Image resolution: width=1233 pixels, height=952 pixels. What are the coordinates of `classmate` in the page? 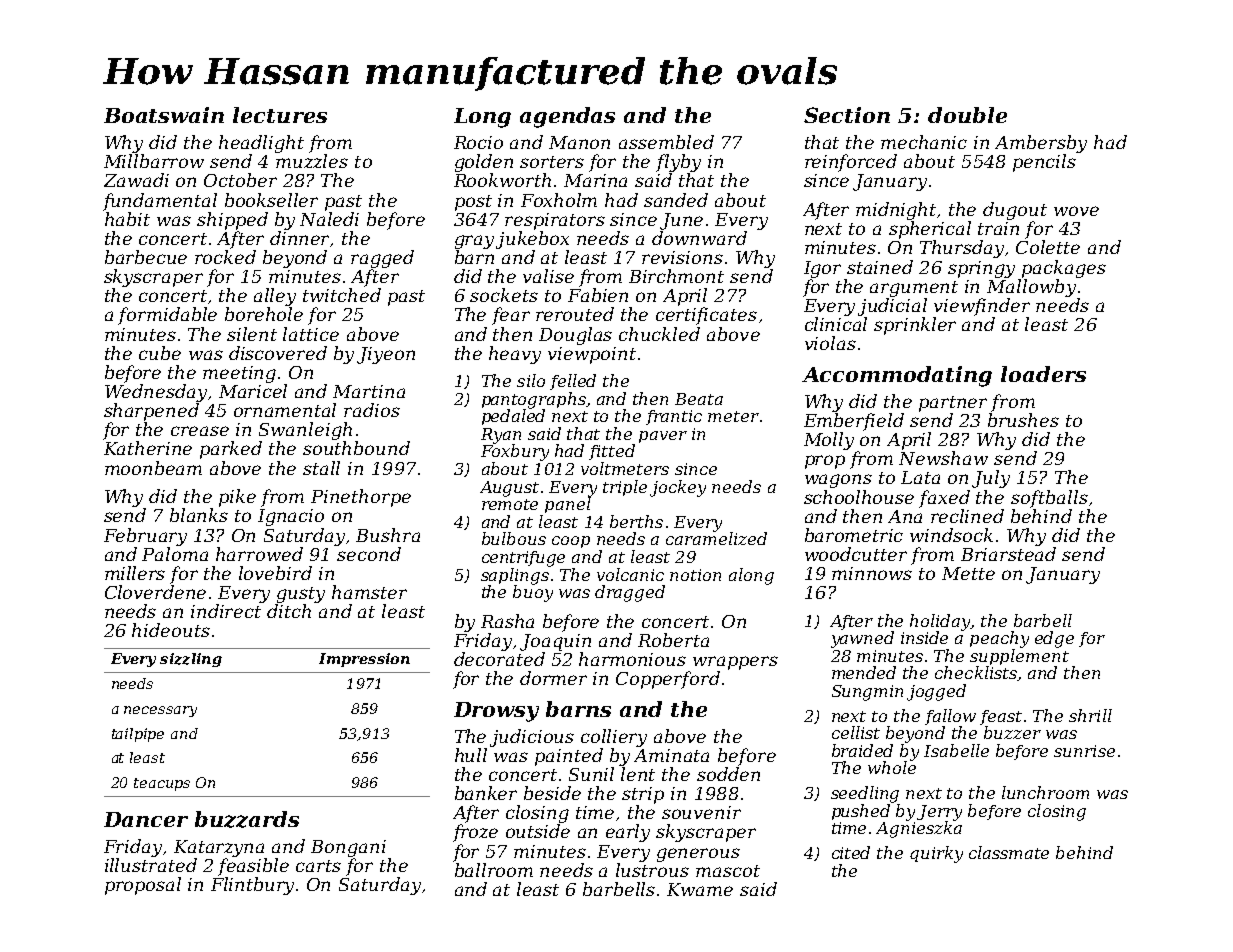 It's located at (1009, 852).
